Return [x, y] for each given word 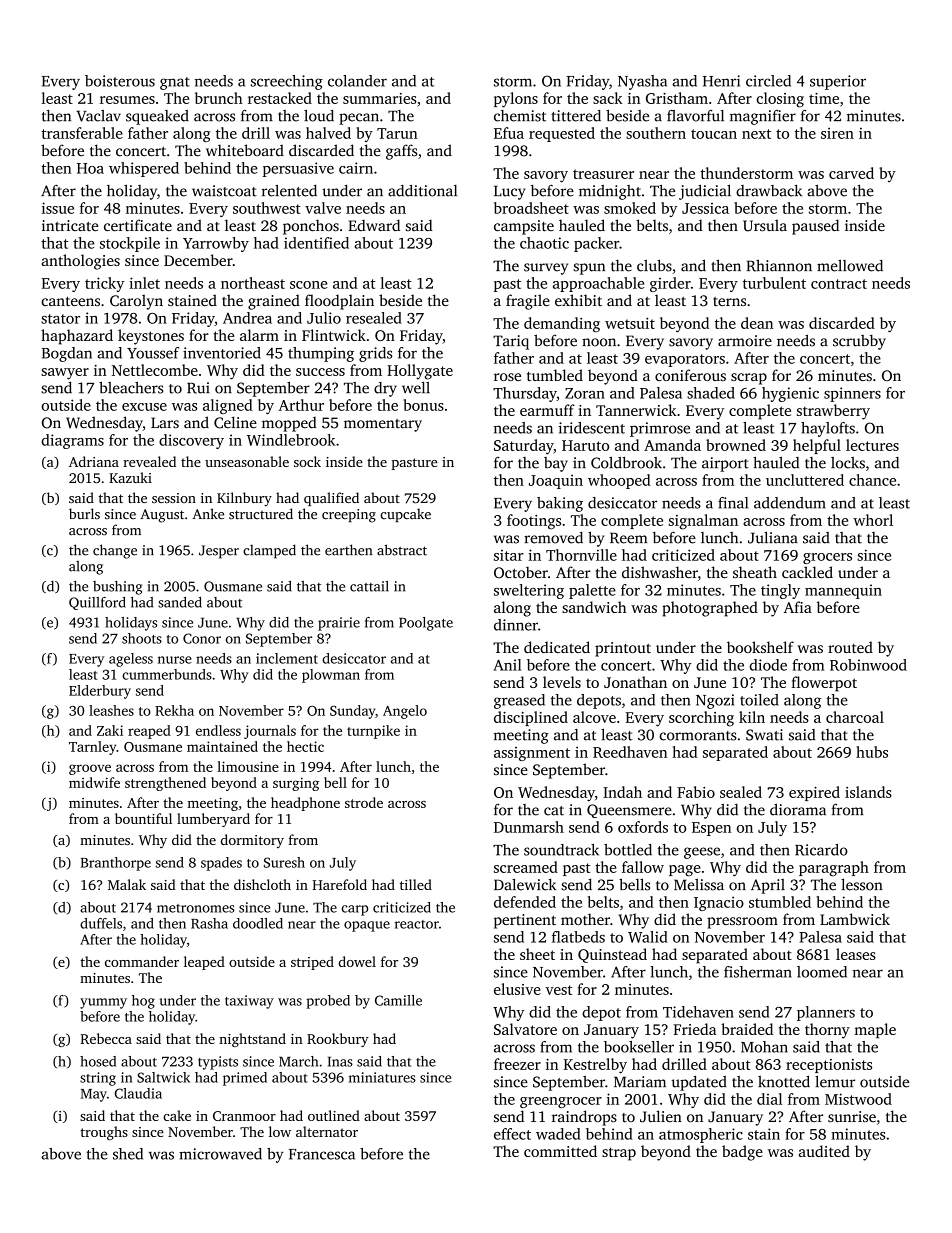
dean [757, 323]
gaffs [401, 152]
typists [218, 1063]
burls [84, 513]
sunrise [852, 1116]
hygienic [790, 394]
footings [534, 522]
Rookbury [338, 1040]
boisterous [120, 81]
